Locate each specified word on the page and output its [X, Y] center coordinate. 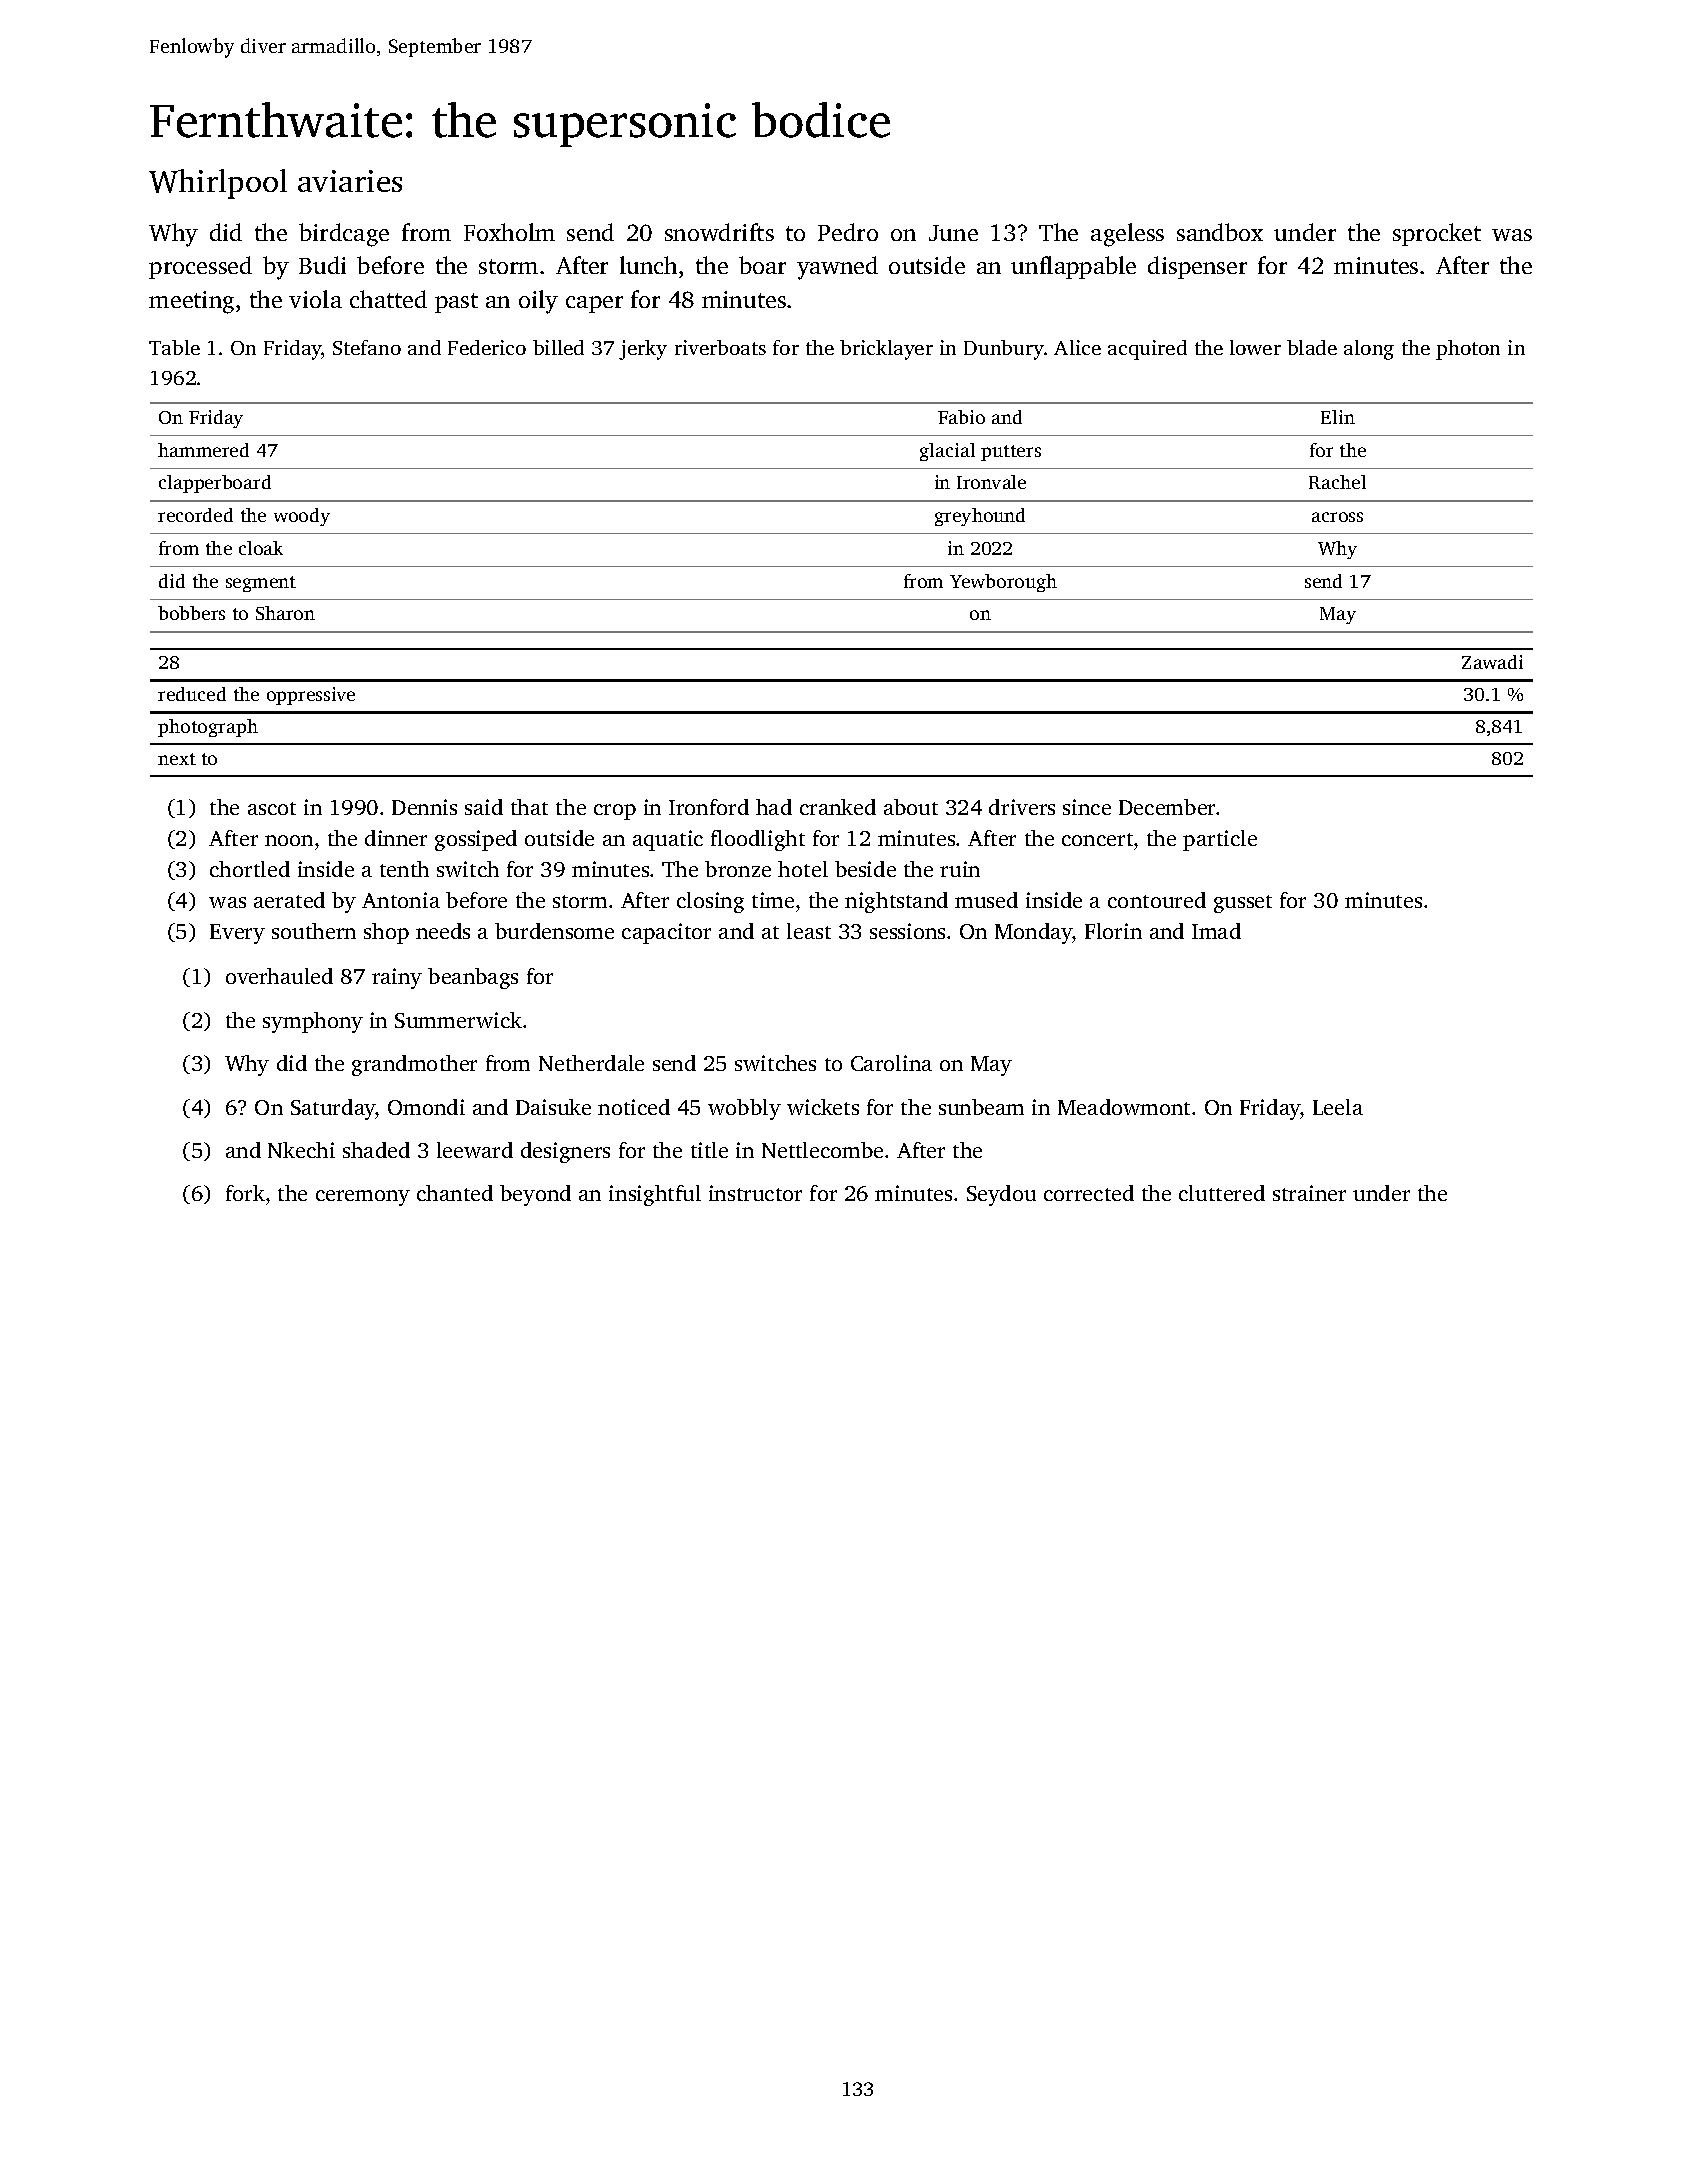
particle [1220, 840]
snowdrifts [719, 232]
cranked [838, 807]
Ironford [709, 807]
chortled [250, 869]
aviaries [350, 181]
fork [245, 1193]
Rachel [1337, 482]
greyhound [980, 517]
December [1167, 807]
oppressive [311, 696]
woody [302, 517]
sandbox [1220, 232]
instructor [755, 1193]
